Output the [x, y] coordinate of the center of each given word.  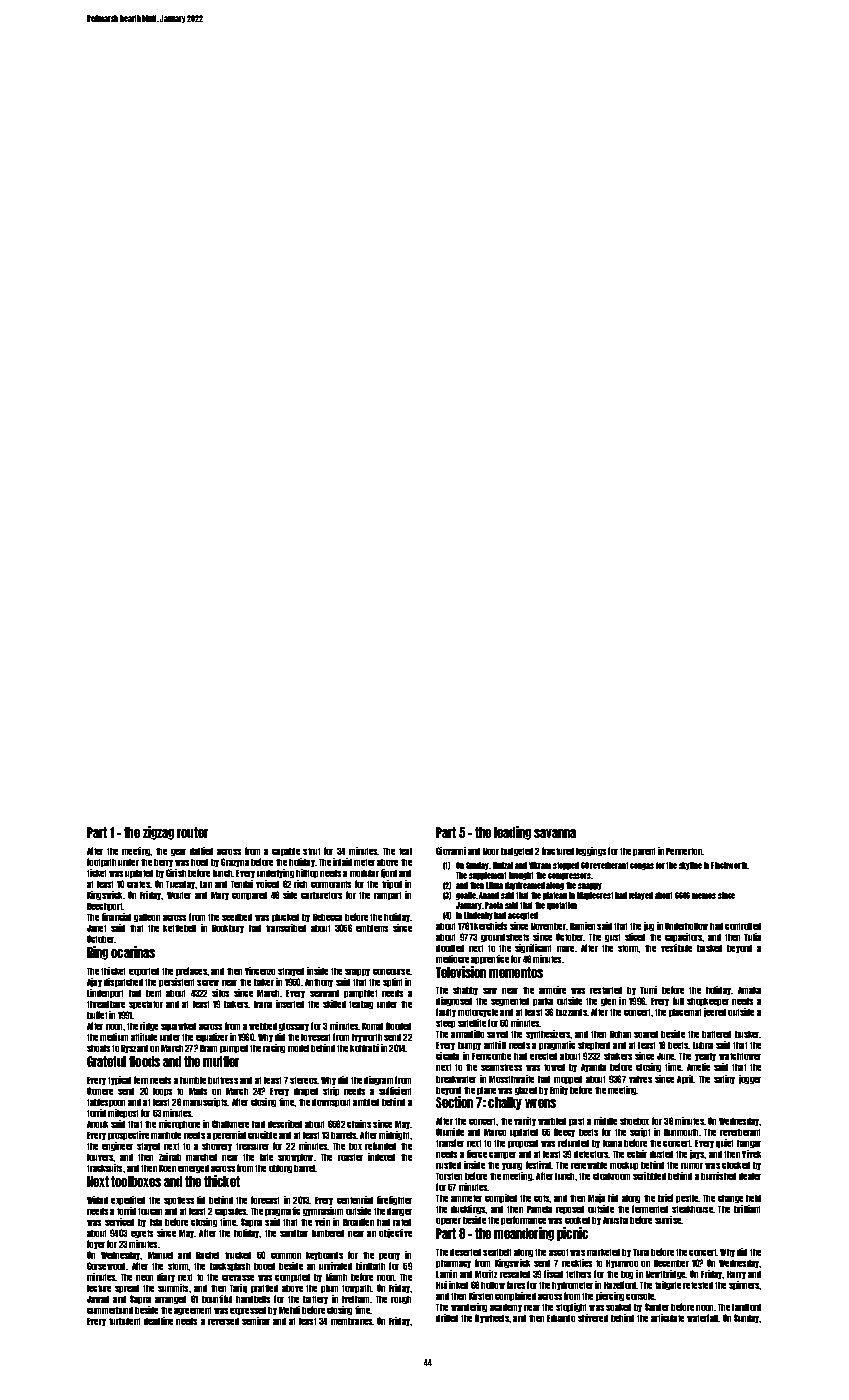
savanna [555, 833]
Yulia [752, 937]
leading [512, 833]
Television [461, 972]
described [285, 1124]
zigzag [158, 833]
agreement [192, 1311]
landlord [746, 1307]
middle [605, 1121]
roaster [350, 1157]
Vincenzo [260, 971]
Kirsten [481, 1296]
